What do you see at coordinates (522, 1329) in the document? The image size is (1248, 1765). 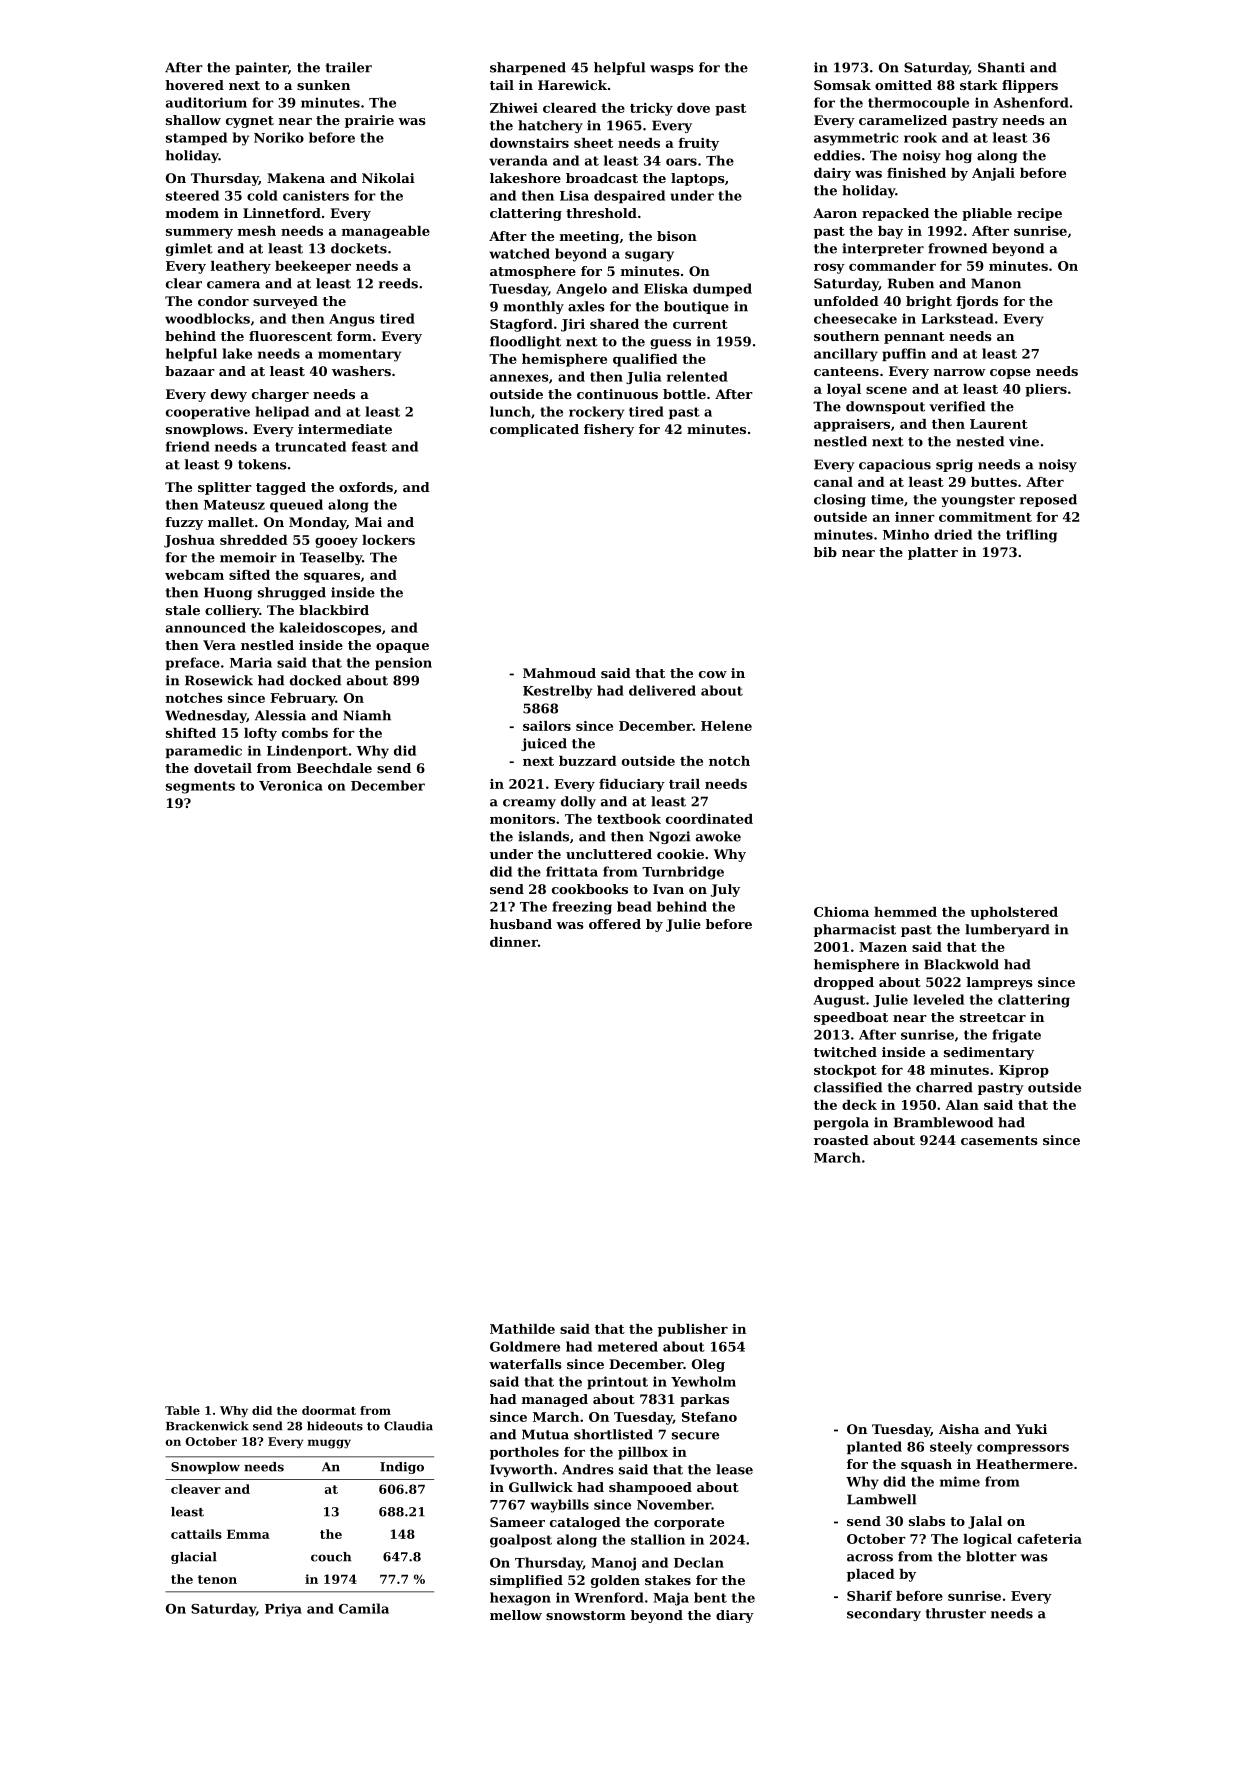 I see `Mathilde` at bounding box center [522, 1329].
